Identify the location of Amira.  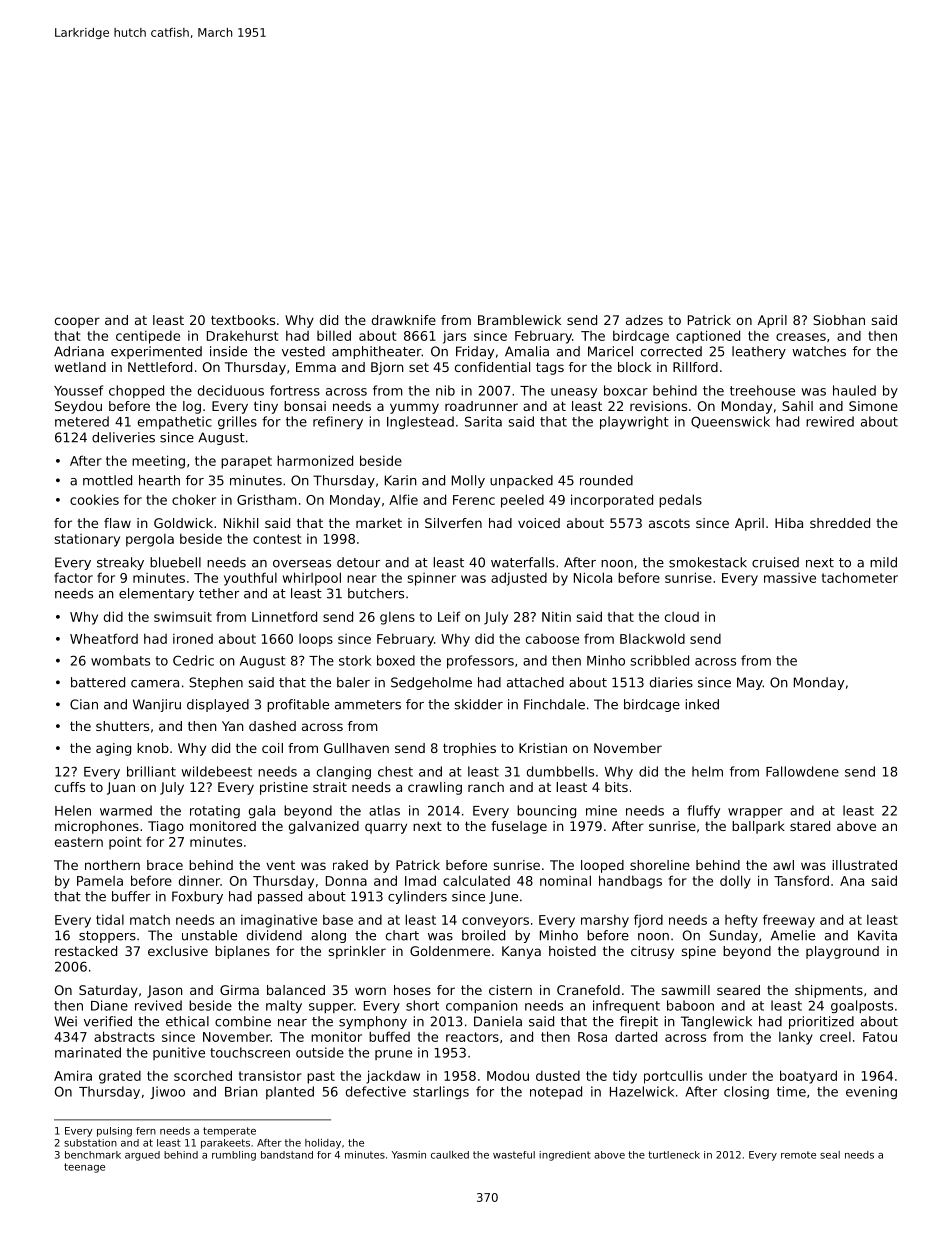
(73, 1075).
